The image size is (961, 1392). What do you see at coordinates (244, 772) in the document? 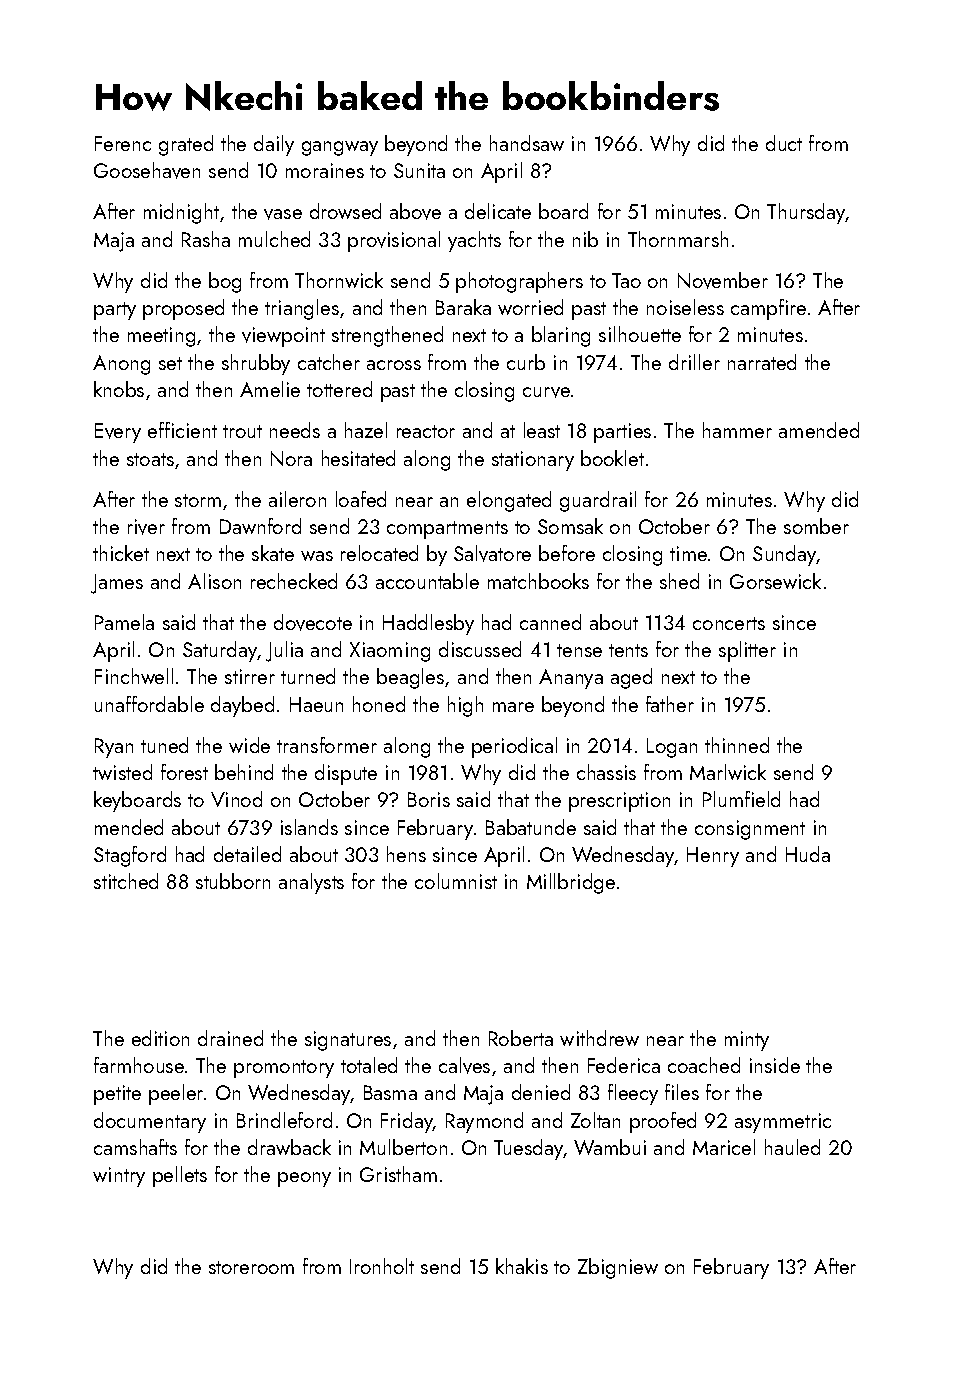
I see `behind` at bounding box center [244, 772].
